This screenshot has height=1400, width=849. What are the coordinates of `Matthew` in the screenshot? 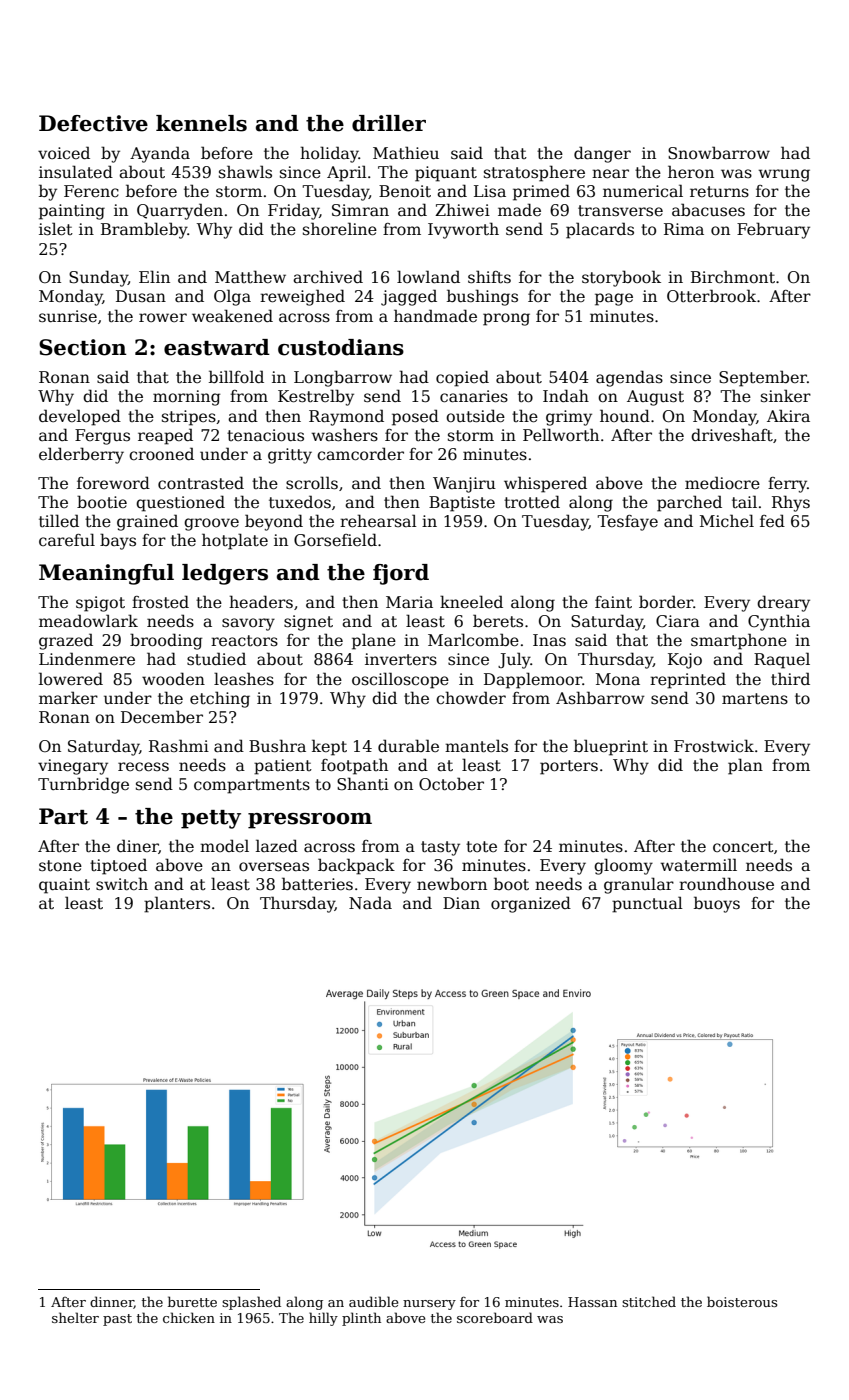 It's located at (250, 277).
